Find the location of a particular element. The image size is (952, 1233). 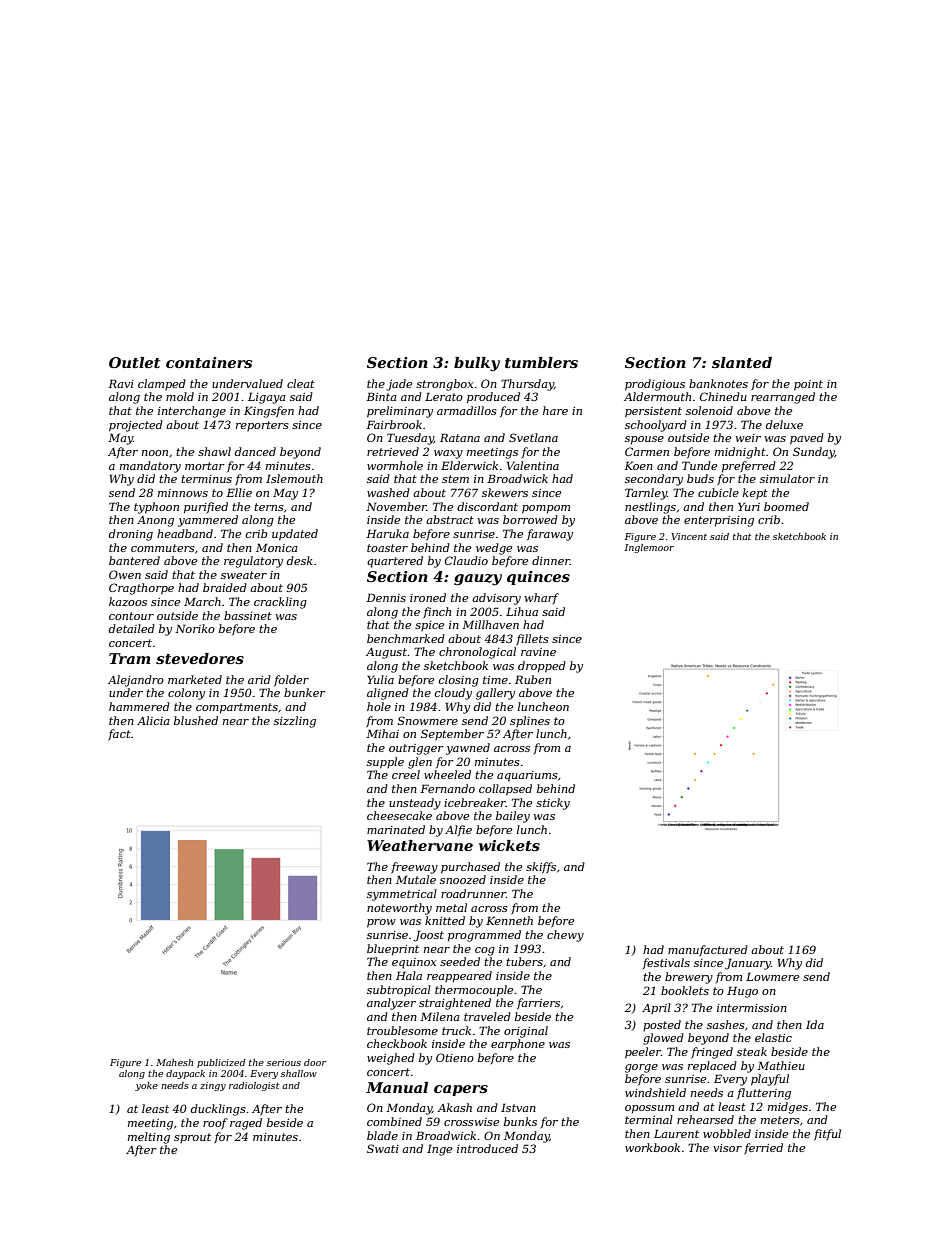

skiffs is located at coordinates (541, 868).
